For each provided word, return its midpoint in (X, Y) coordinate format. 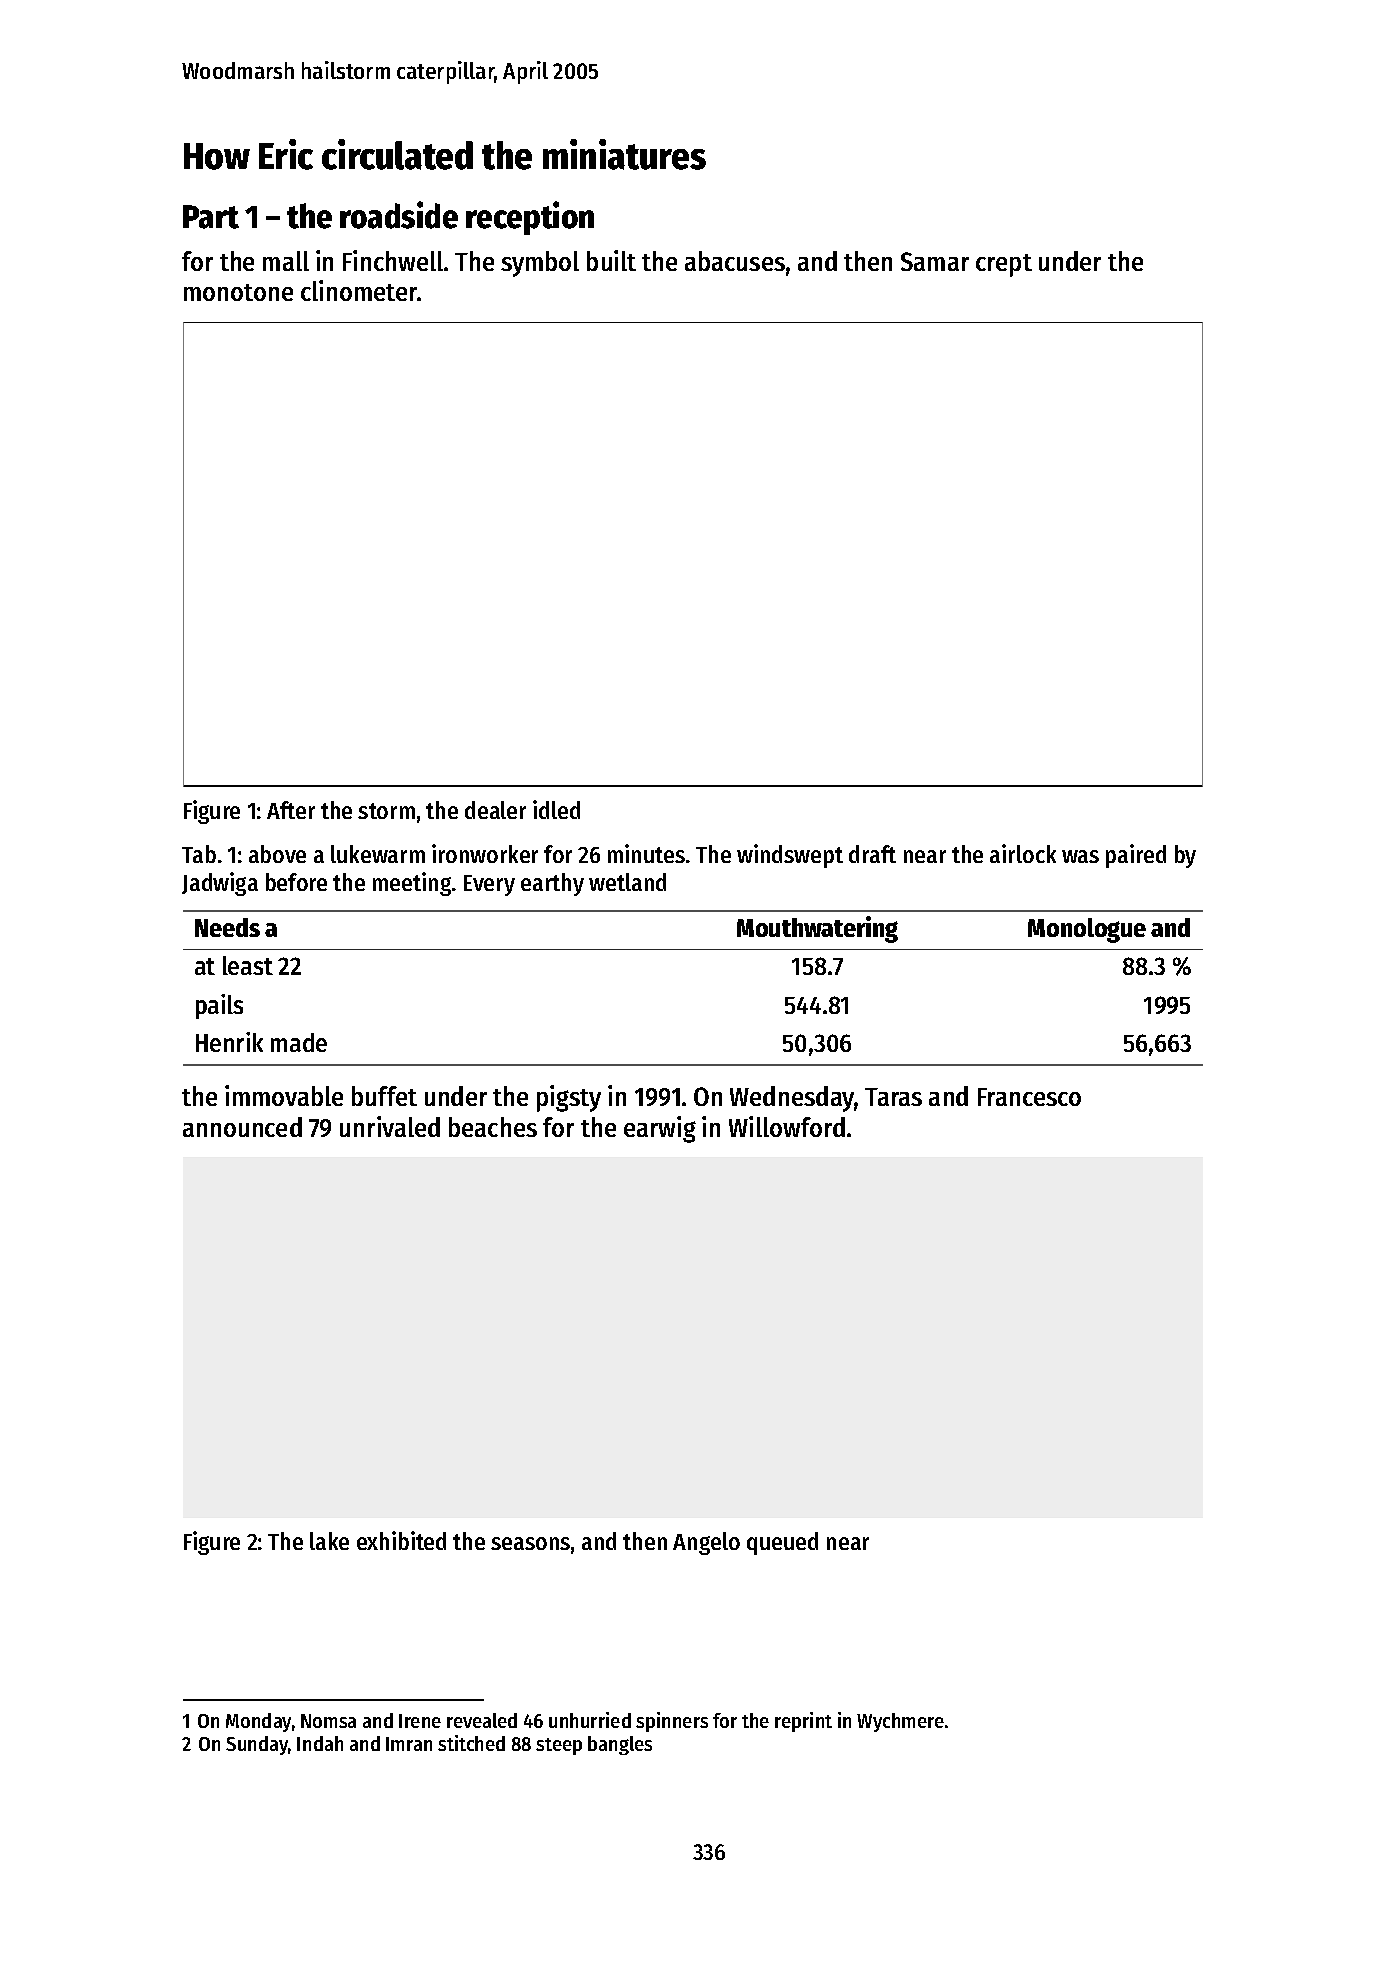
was (1080, 856)
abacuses (735, 261)
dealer (495, 810)
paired (1136, 856)
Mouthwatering (817, 929)
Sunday (257, 1745)
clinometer (359, 290)
